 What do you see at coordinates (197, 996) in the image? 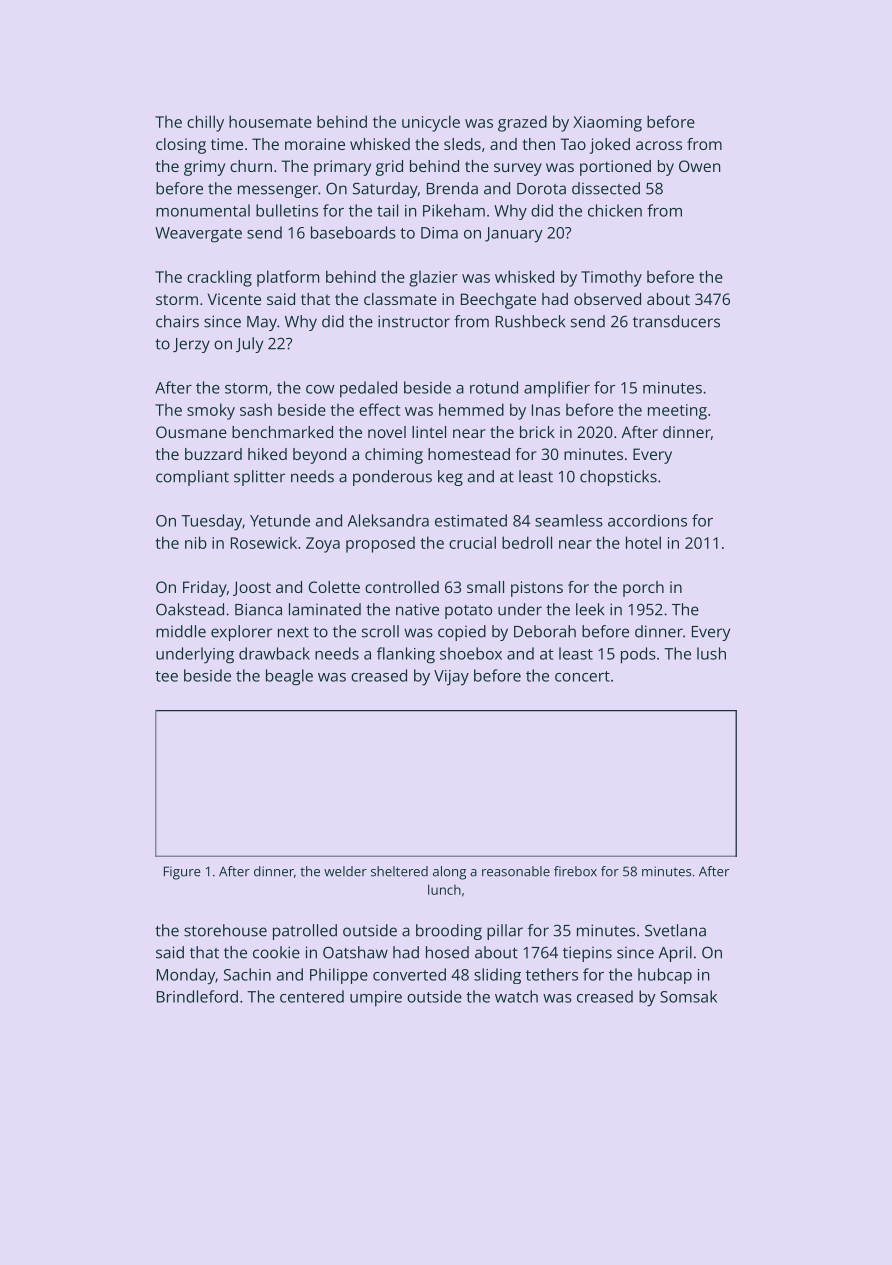
I see `Brindleford` at bounding box center [197, 996].
